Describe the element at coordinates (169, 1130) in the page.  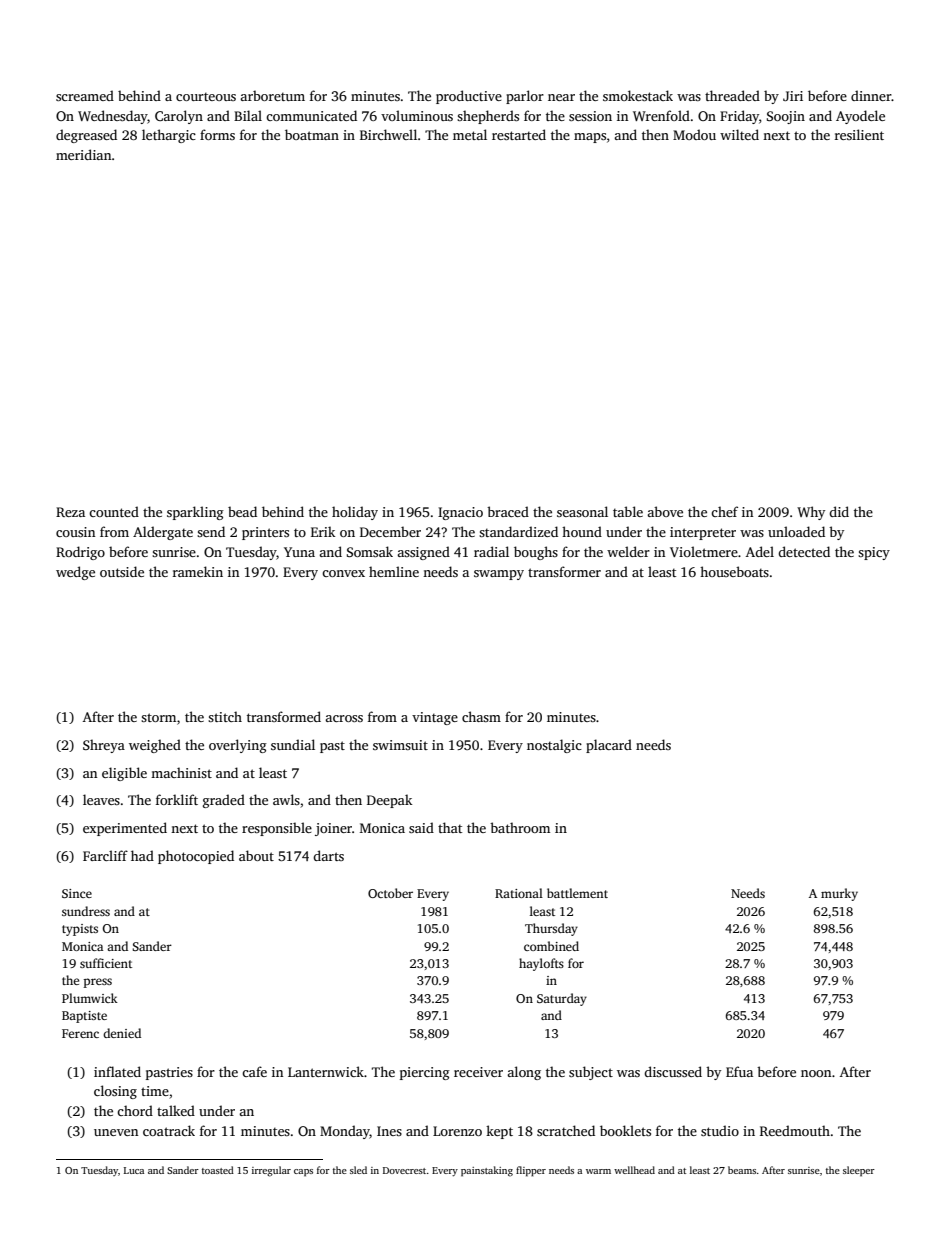
I see `coatrack` at that location.
